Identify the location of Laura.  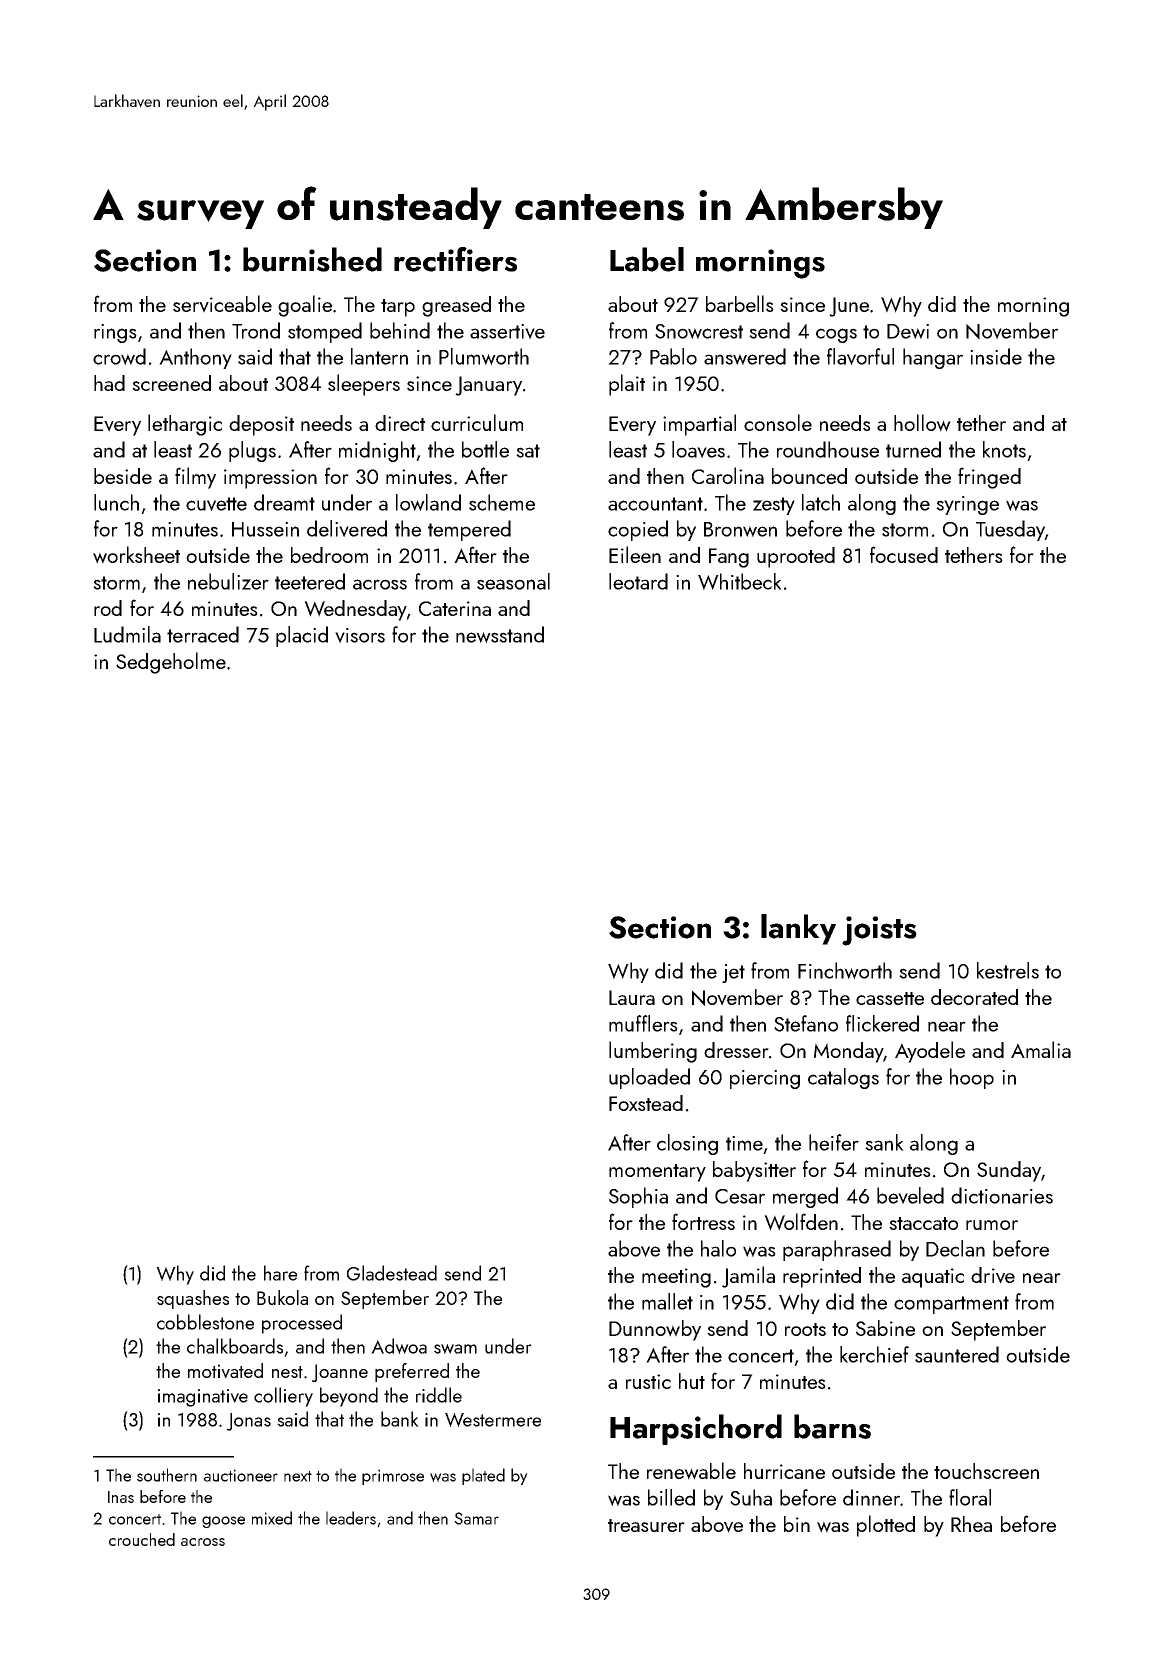
(632, 997).
